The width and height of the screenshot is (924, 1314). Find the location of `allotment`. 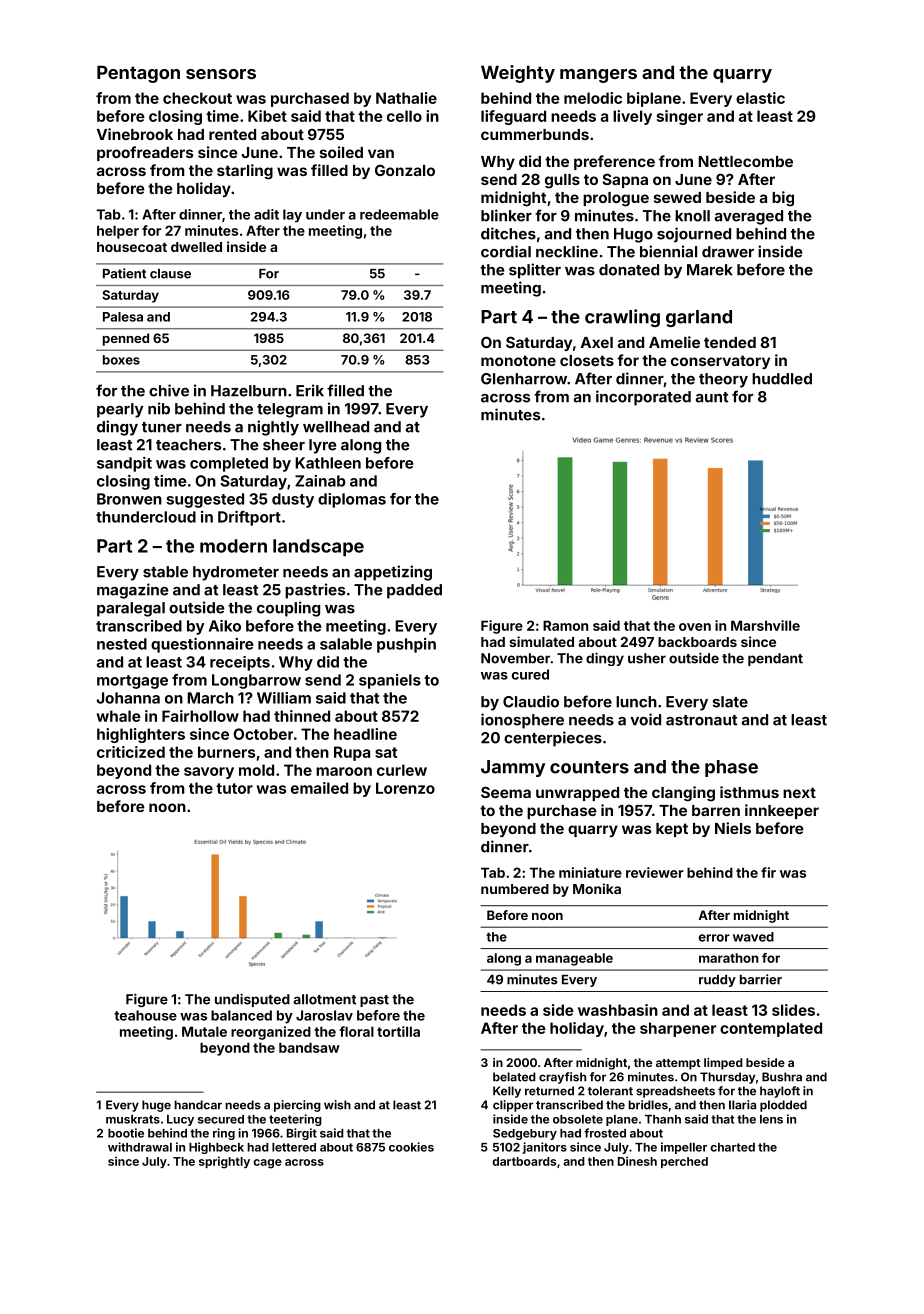

allotment is located at coordinates (324, 999).
